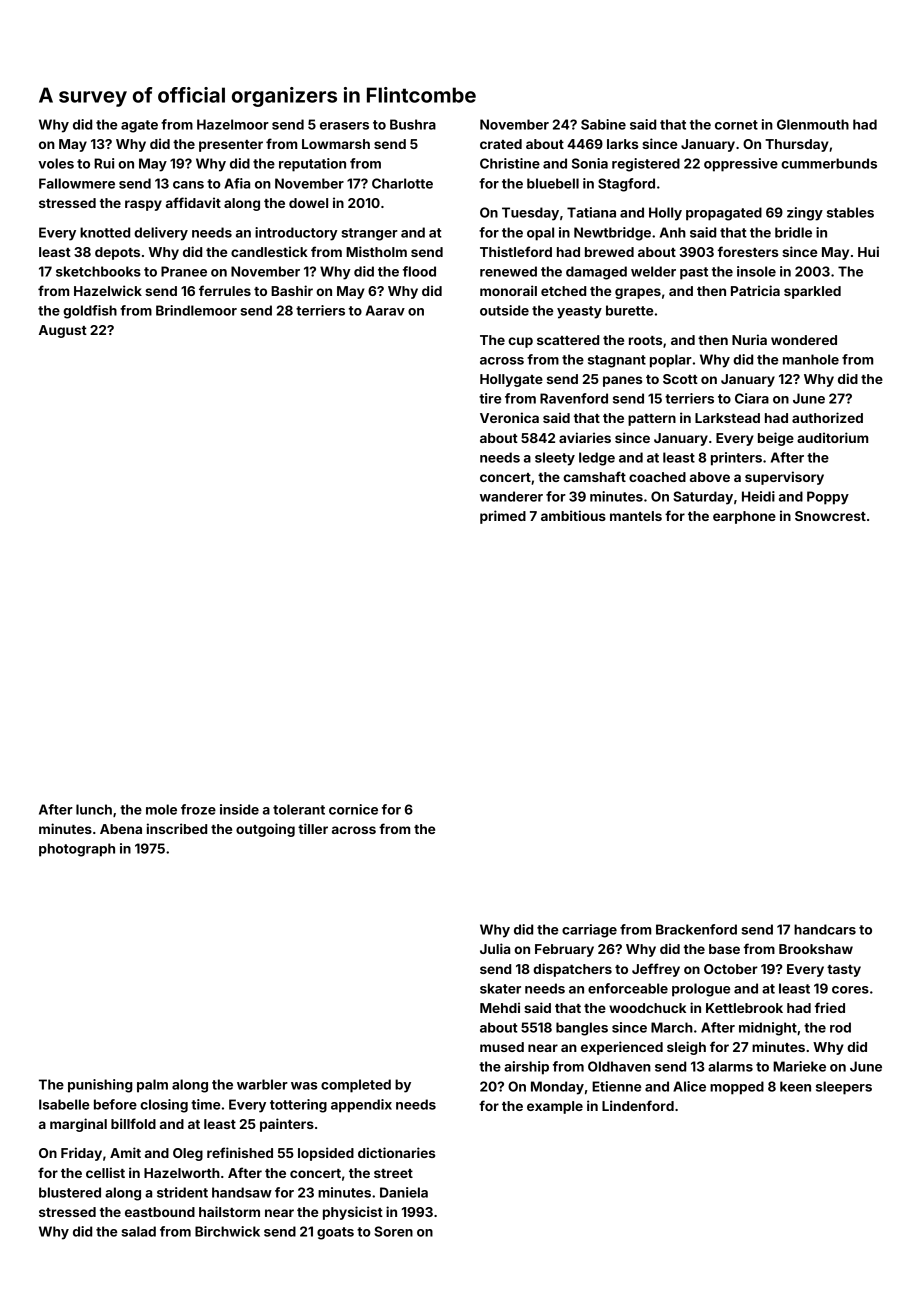  I want to click on Glenmouth, so click(813, 124).
